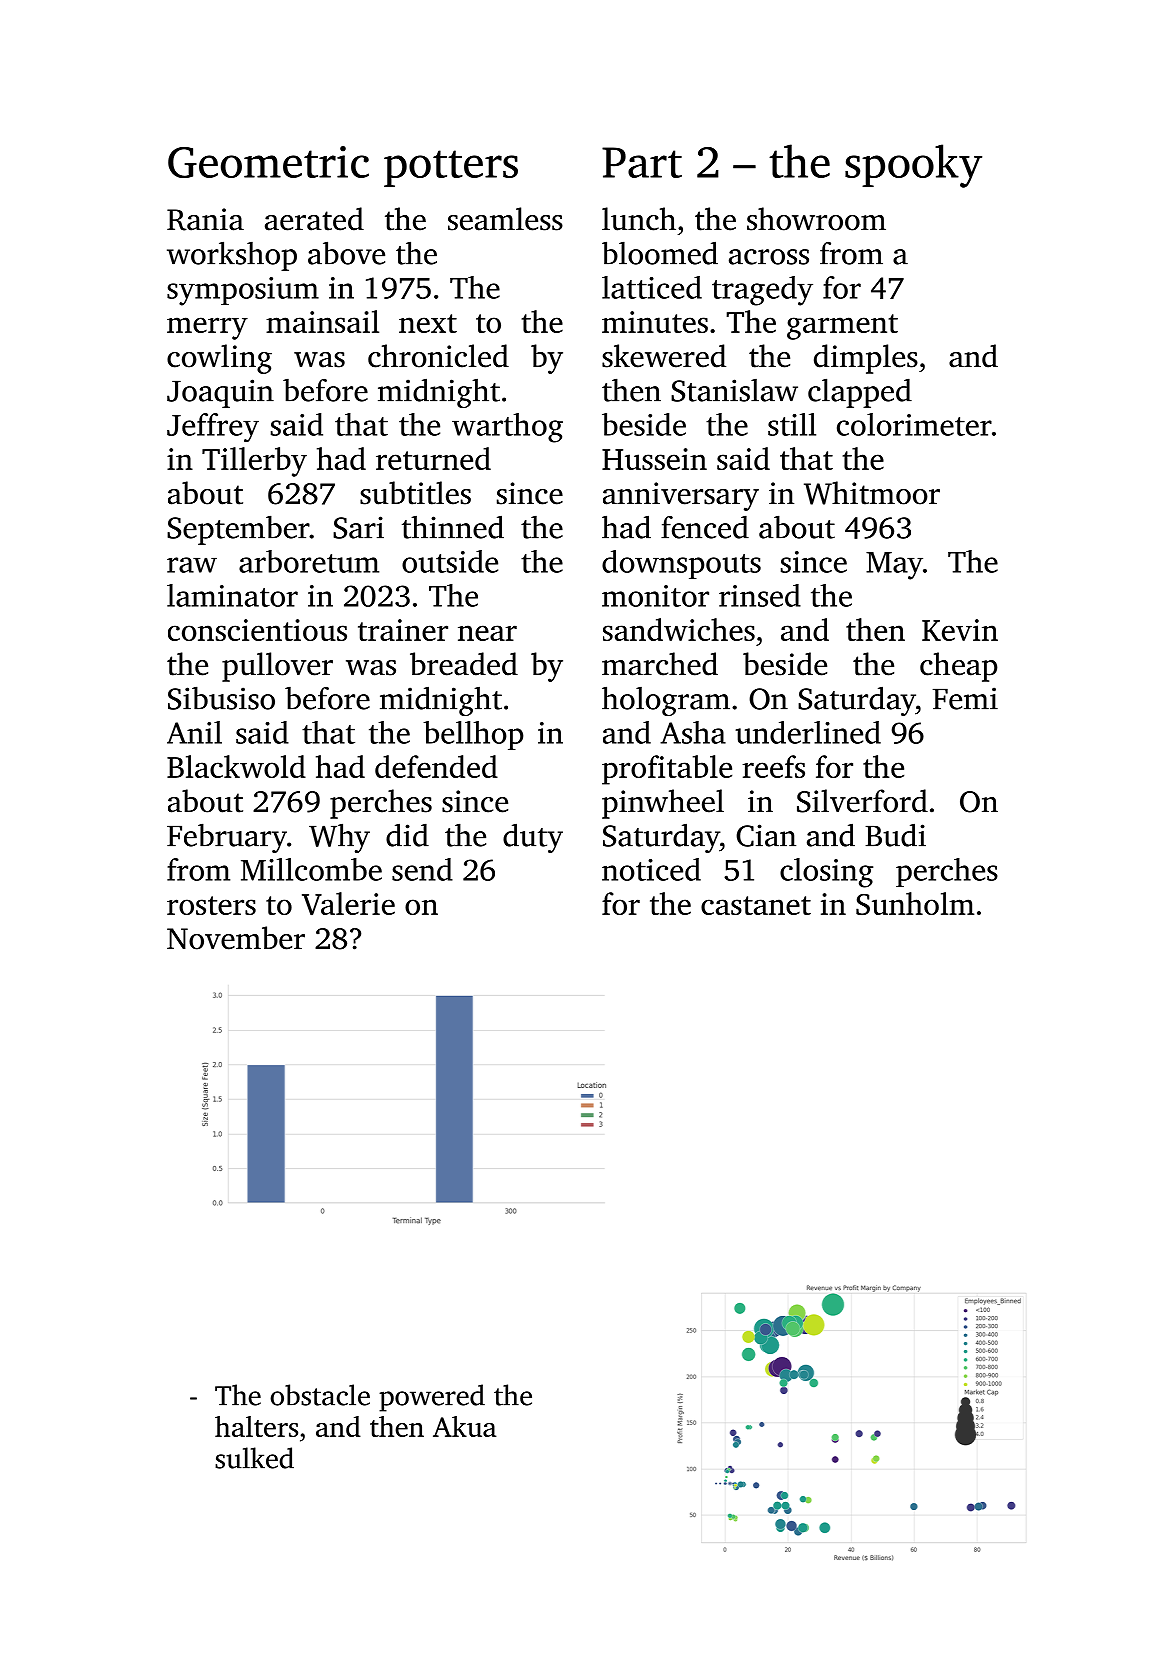 The width and height of the screenshot is (1165, 1654). Describe the element at coordinates (913, 166) in the screenshot. I see `spooky` at that location.
